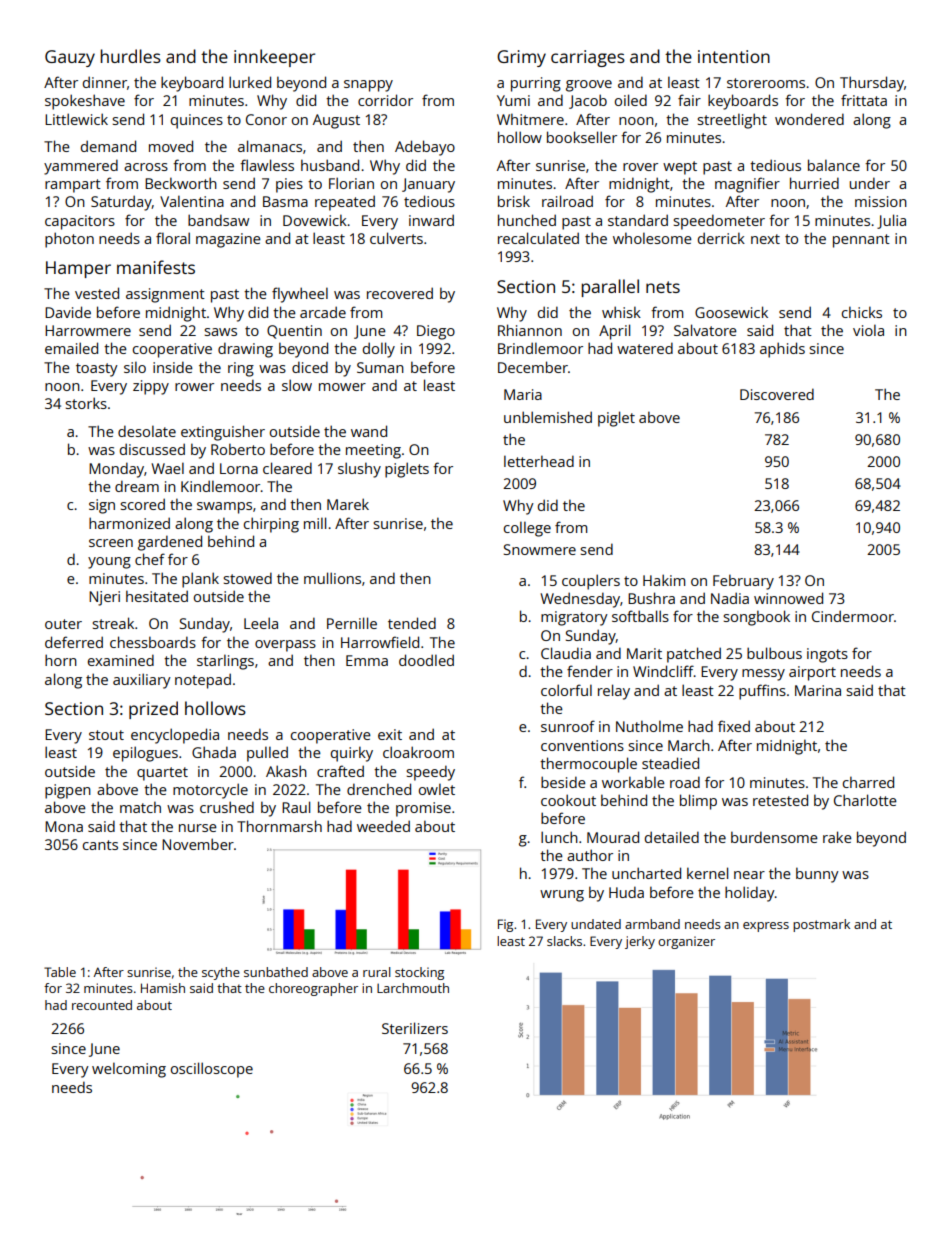 This page has height=1233, width=952. What do you see at coordinates (102, 1005) in the page?
I see `recounted` at bounding box center [102, 1005].
